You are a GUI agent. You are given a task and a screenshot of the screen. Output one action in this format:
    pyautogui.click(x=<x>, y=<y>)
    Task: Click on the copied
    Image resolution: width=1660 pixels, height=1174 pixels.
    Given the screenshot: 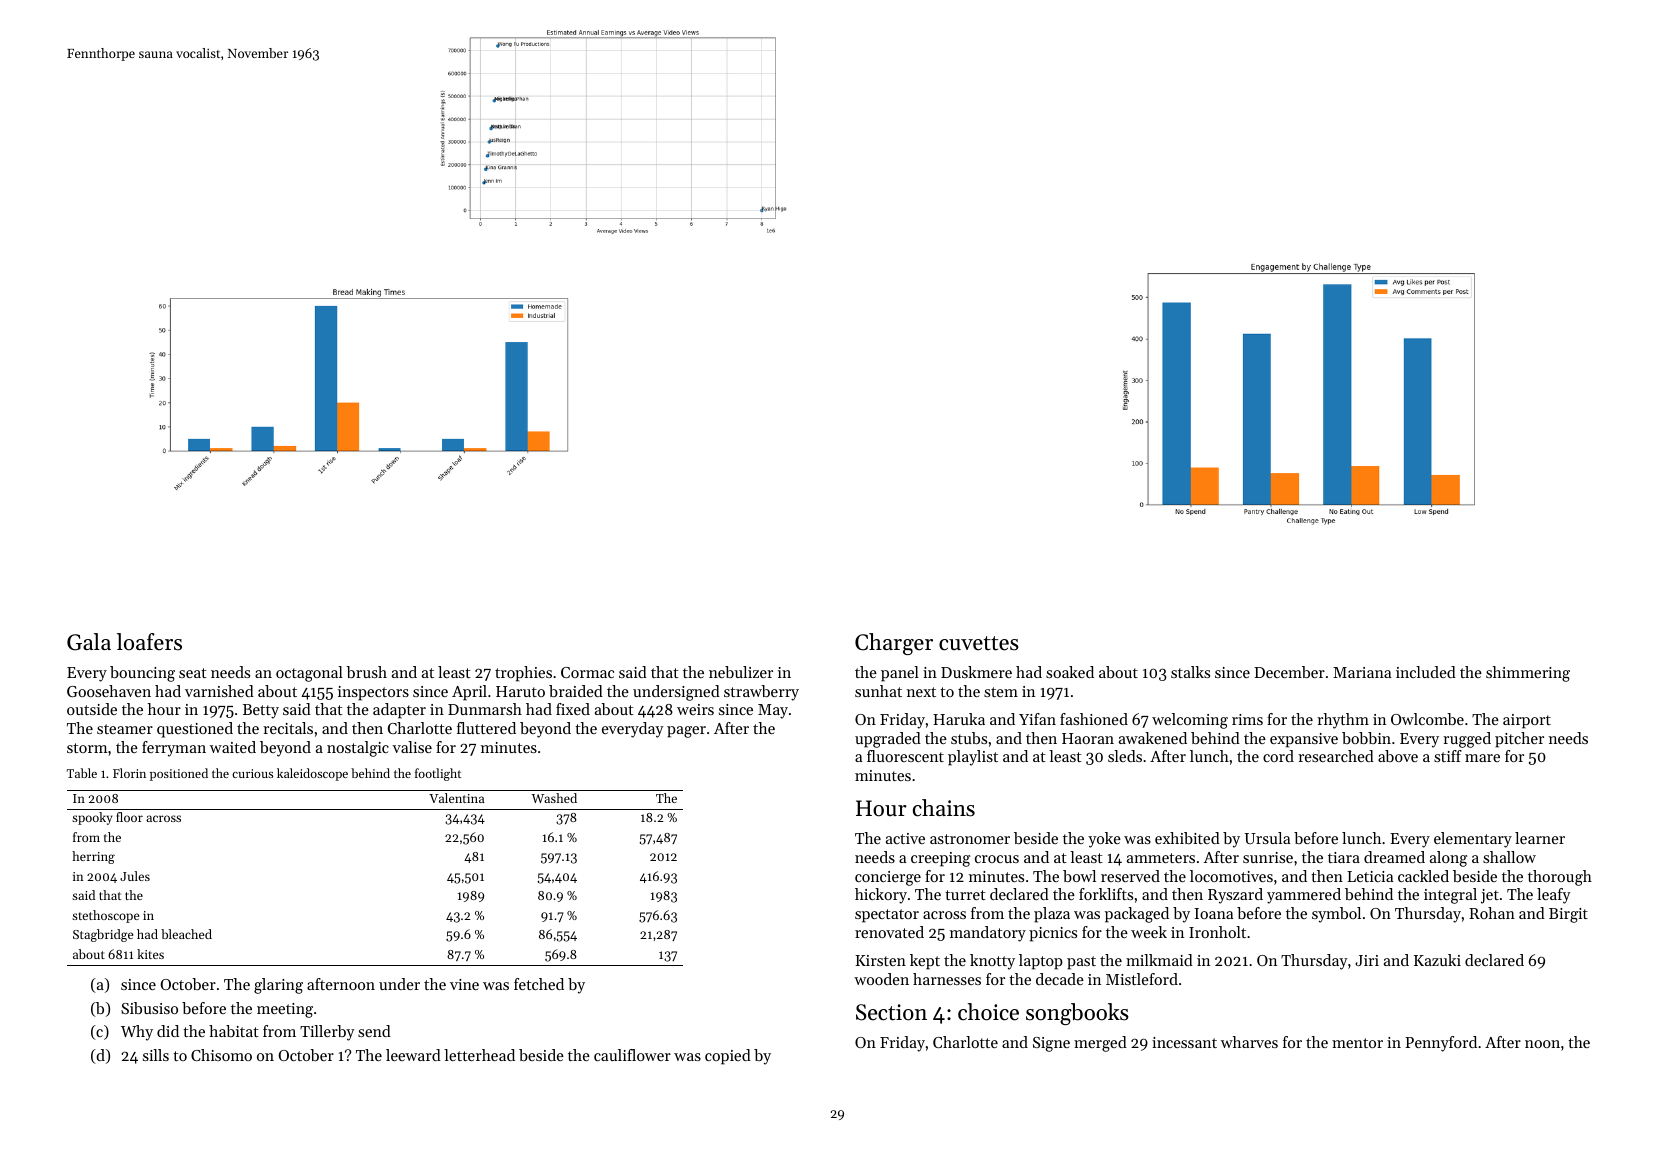 What is the action you would take?
    pyautogui.click(x=728, y=1057)
